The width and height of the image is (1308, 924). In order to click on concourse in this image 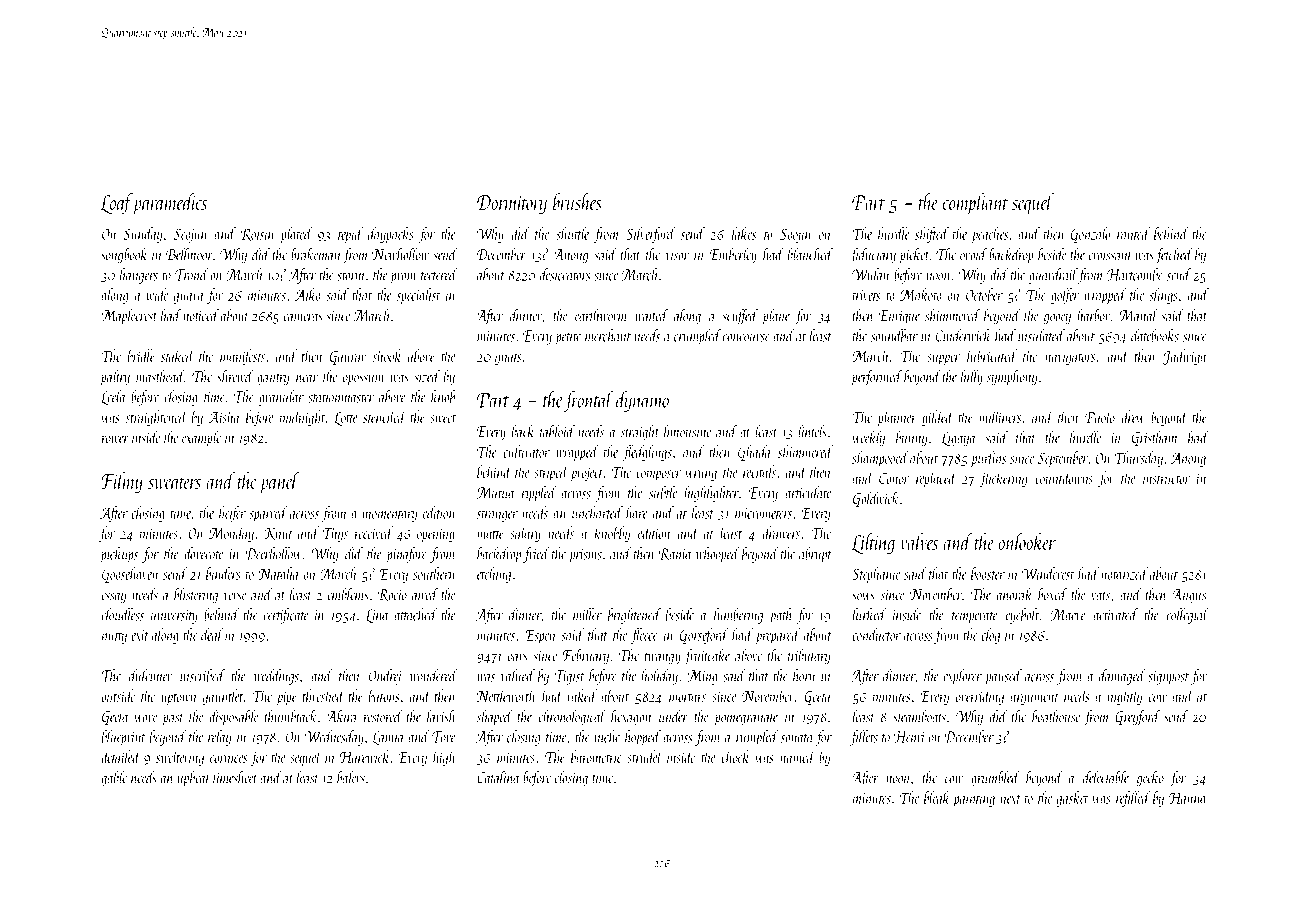, I will do `click(746, 338)`.
